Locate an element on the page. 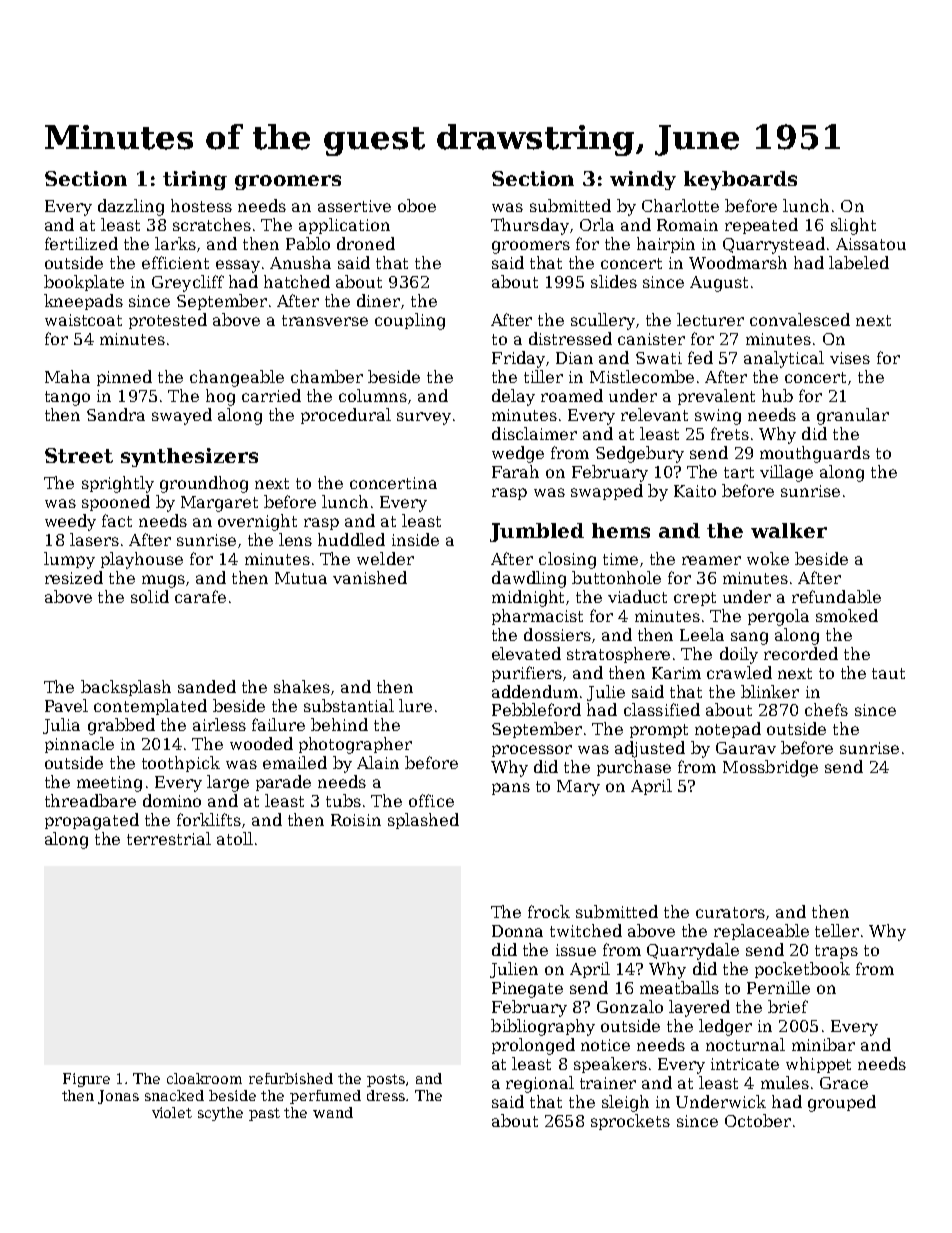  larks is located at coordinates (175, 243).
